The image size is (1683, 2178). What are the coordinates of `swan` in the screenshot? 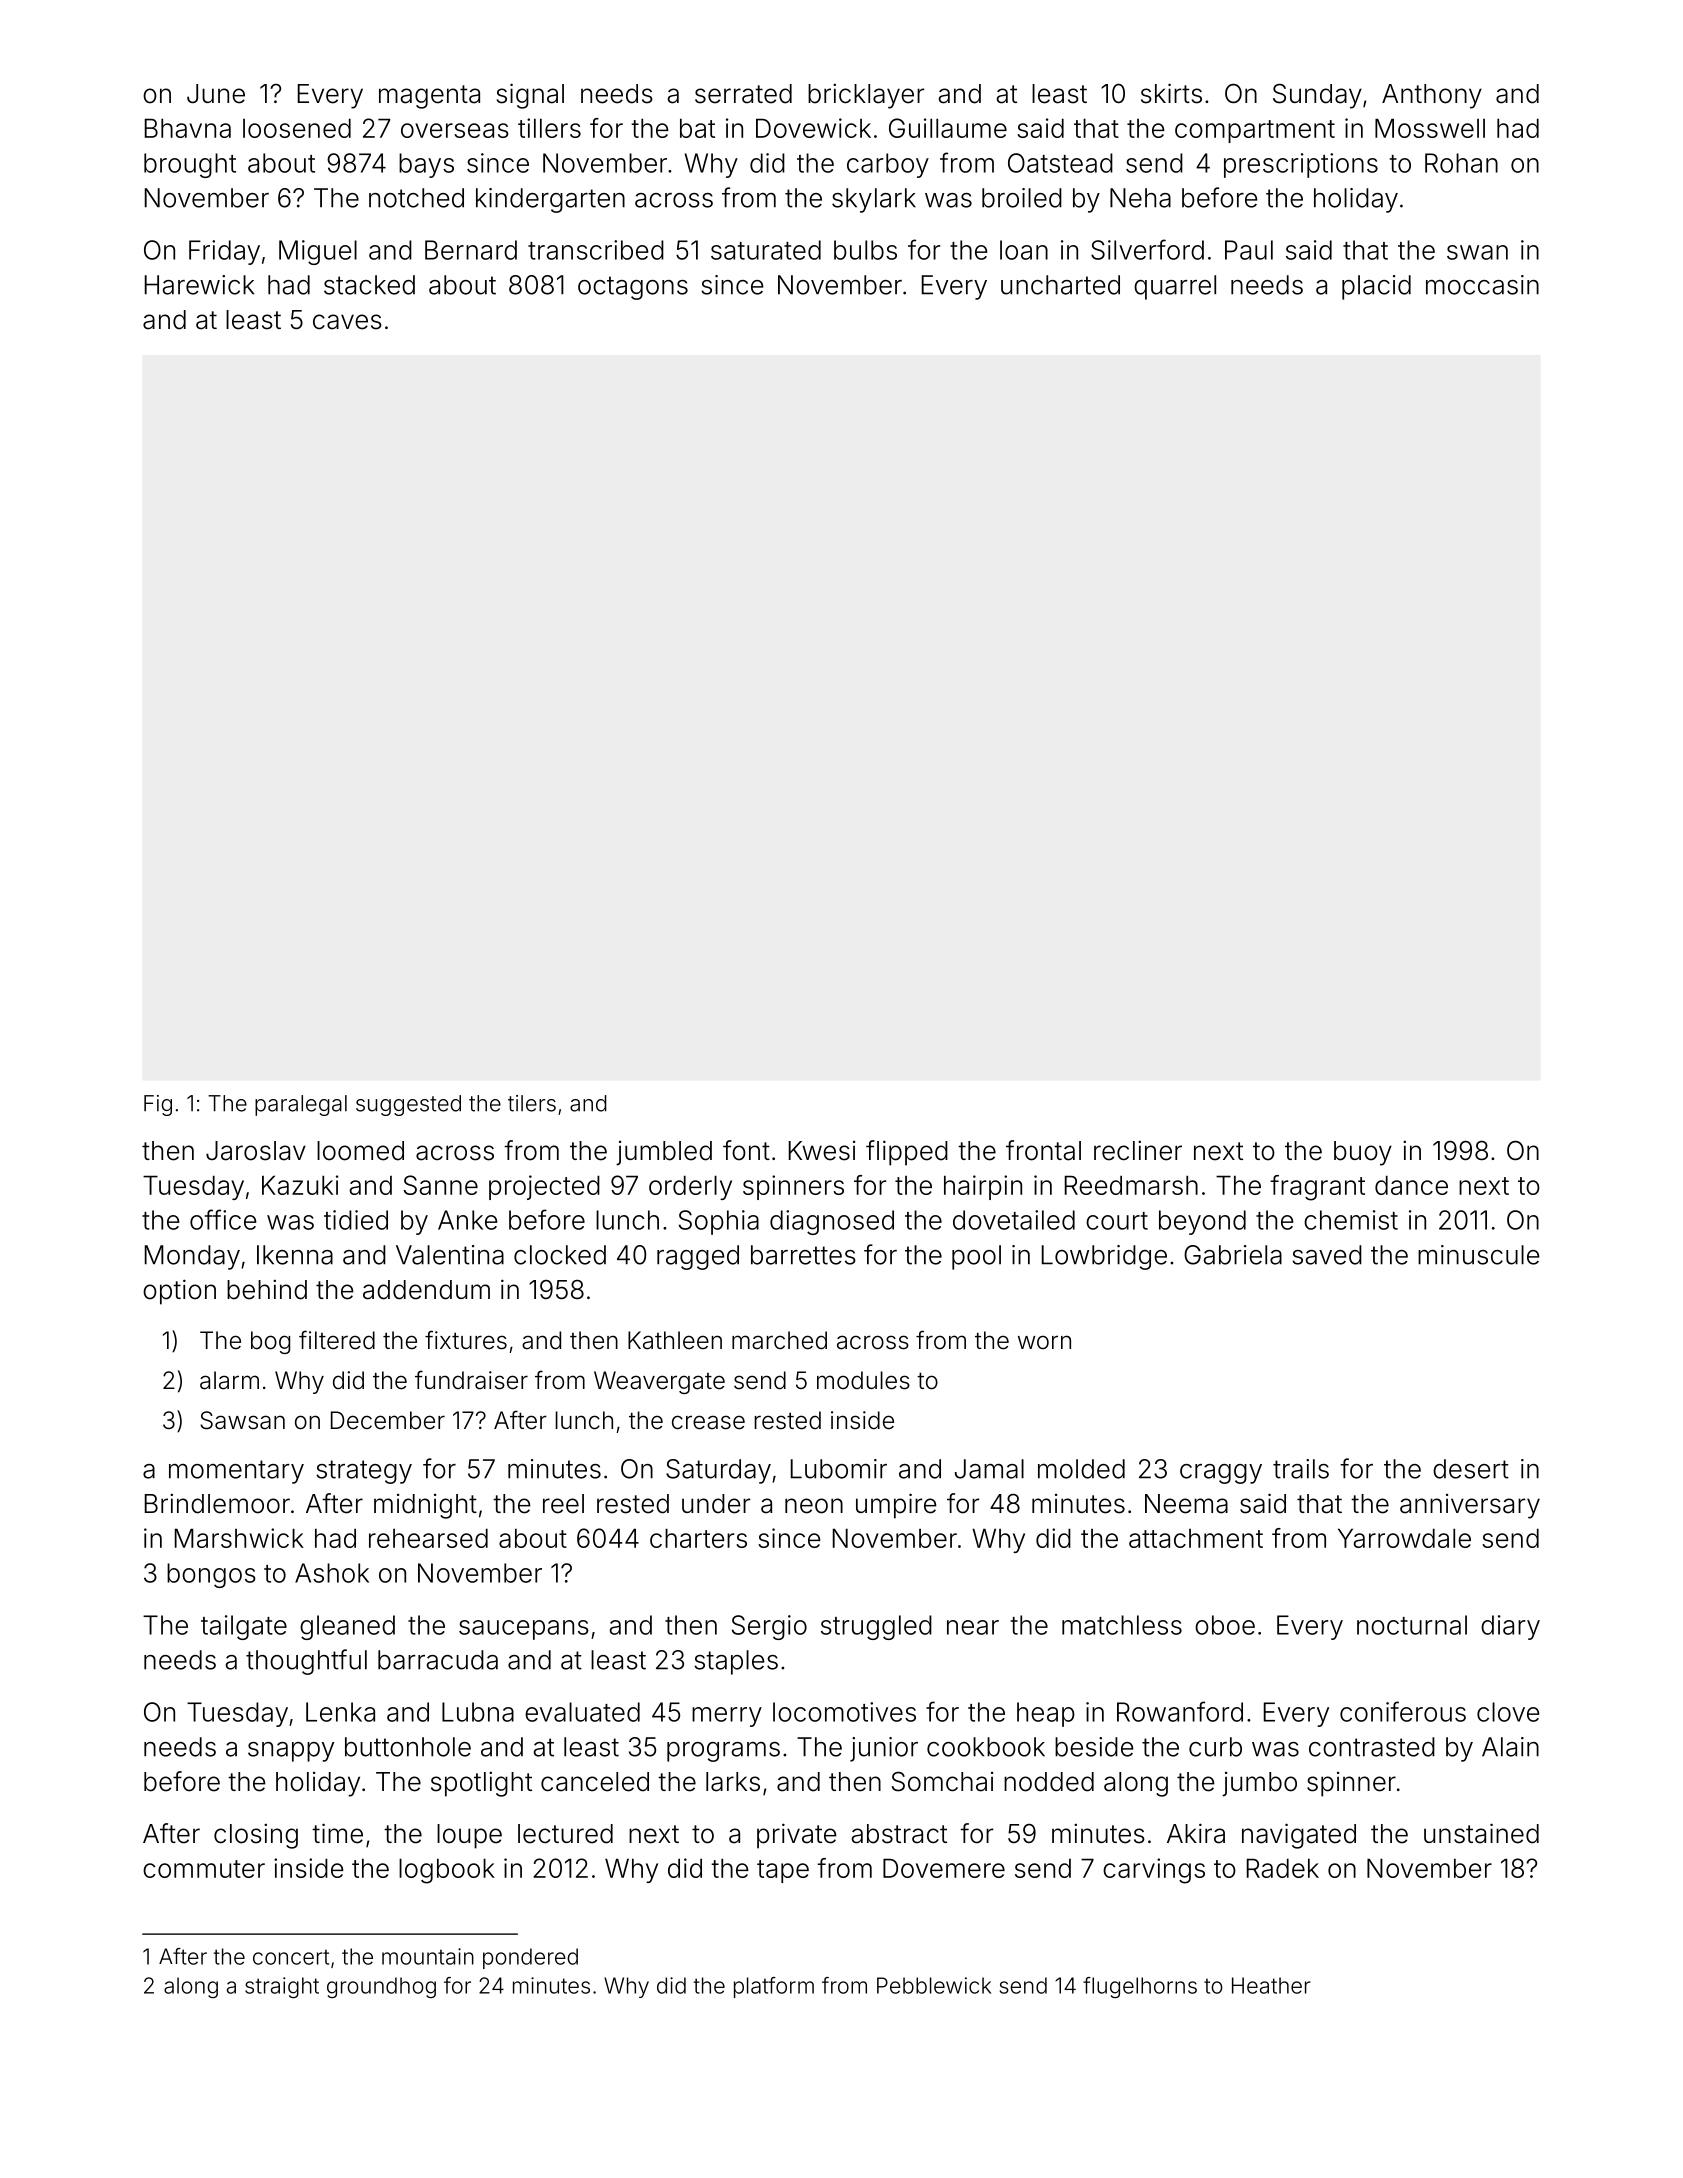 It's located at (1477, 252).
